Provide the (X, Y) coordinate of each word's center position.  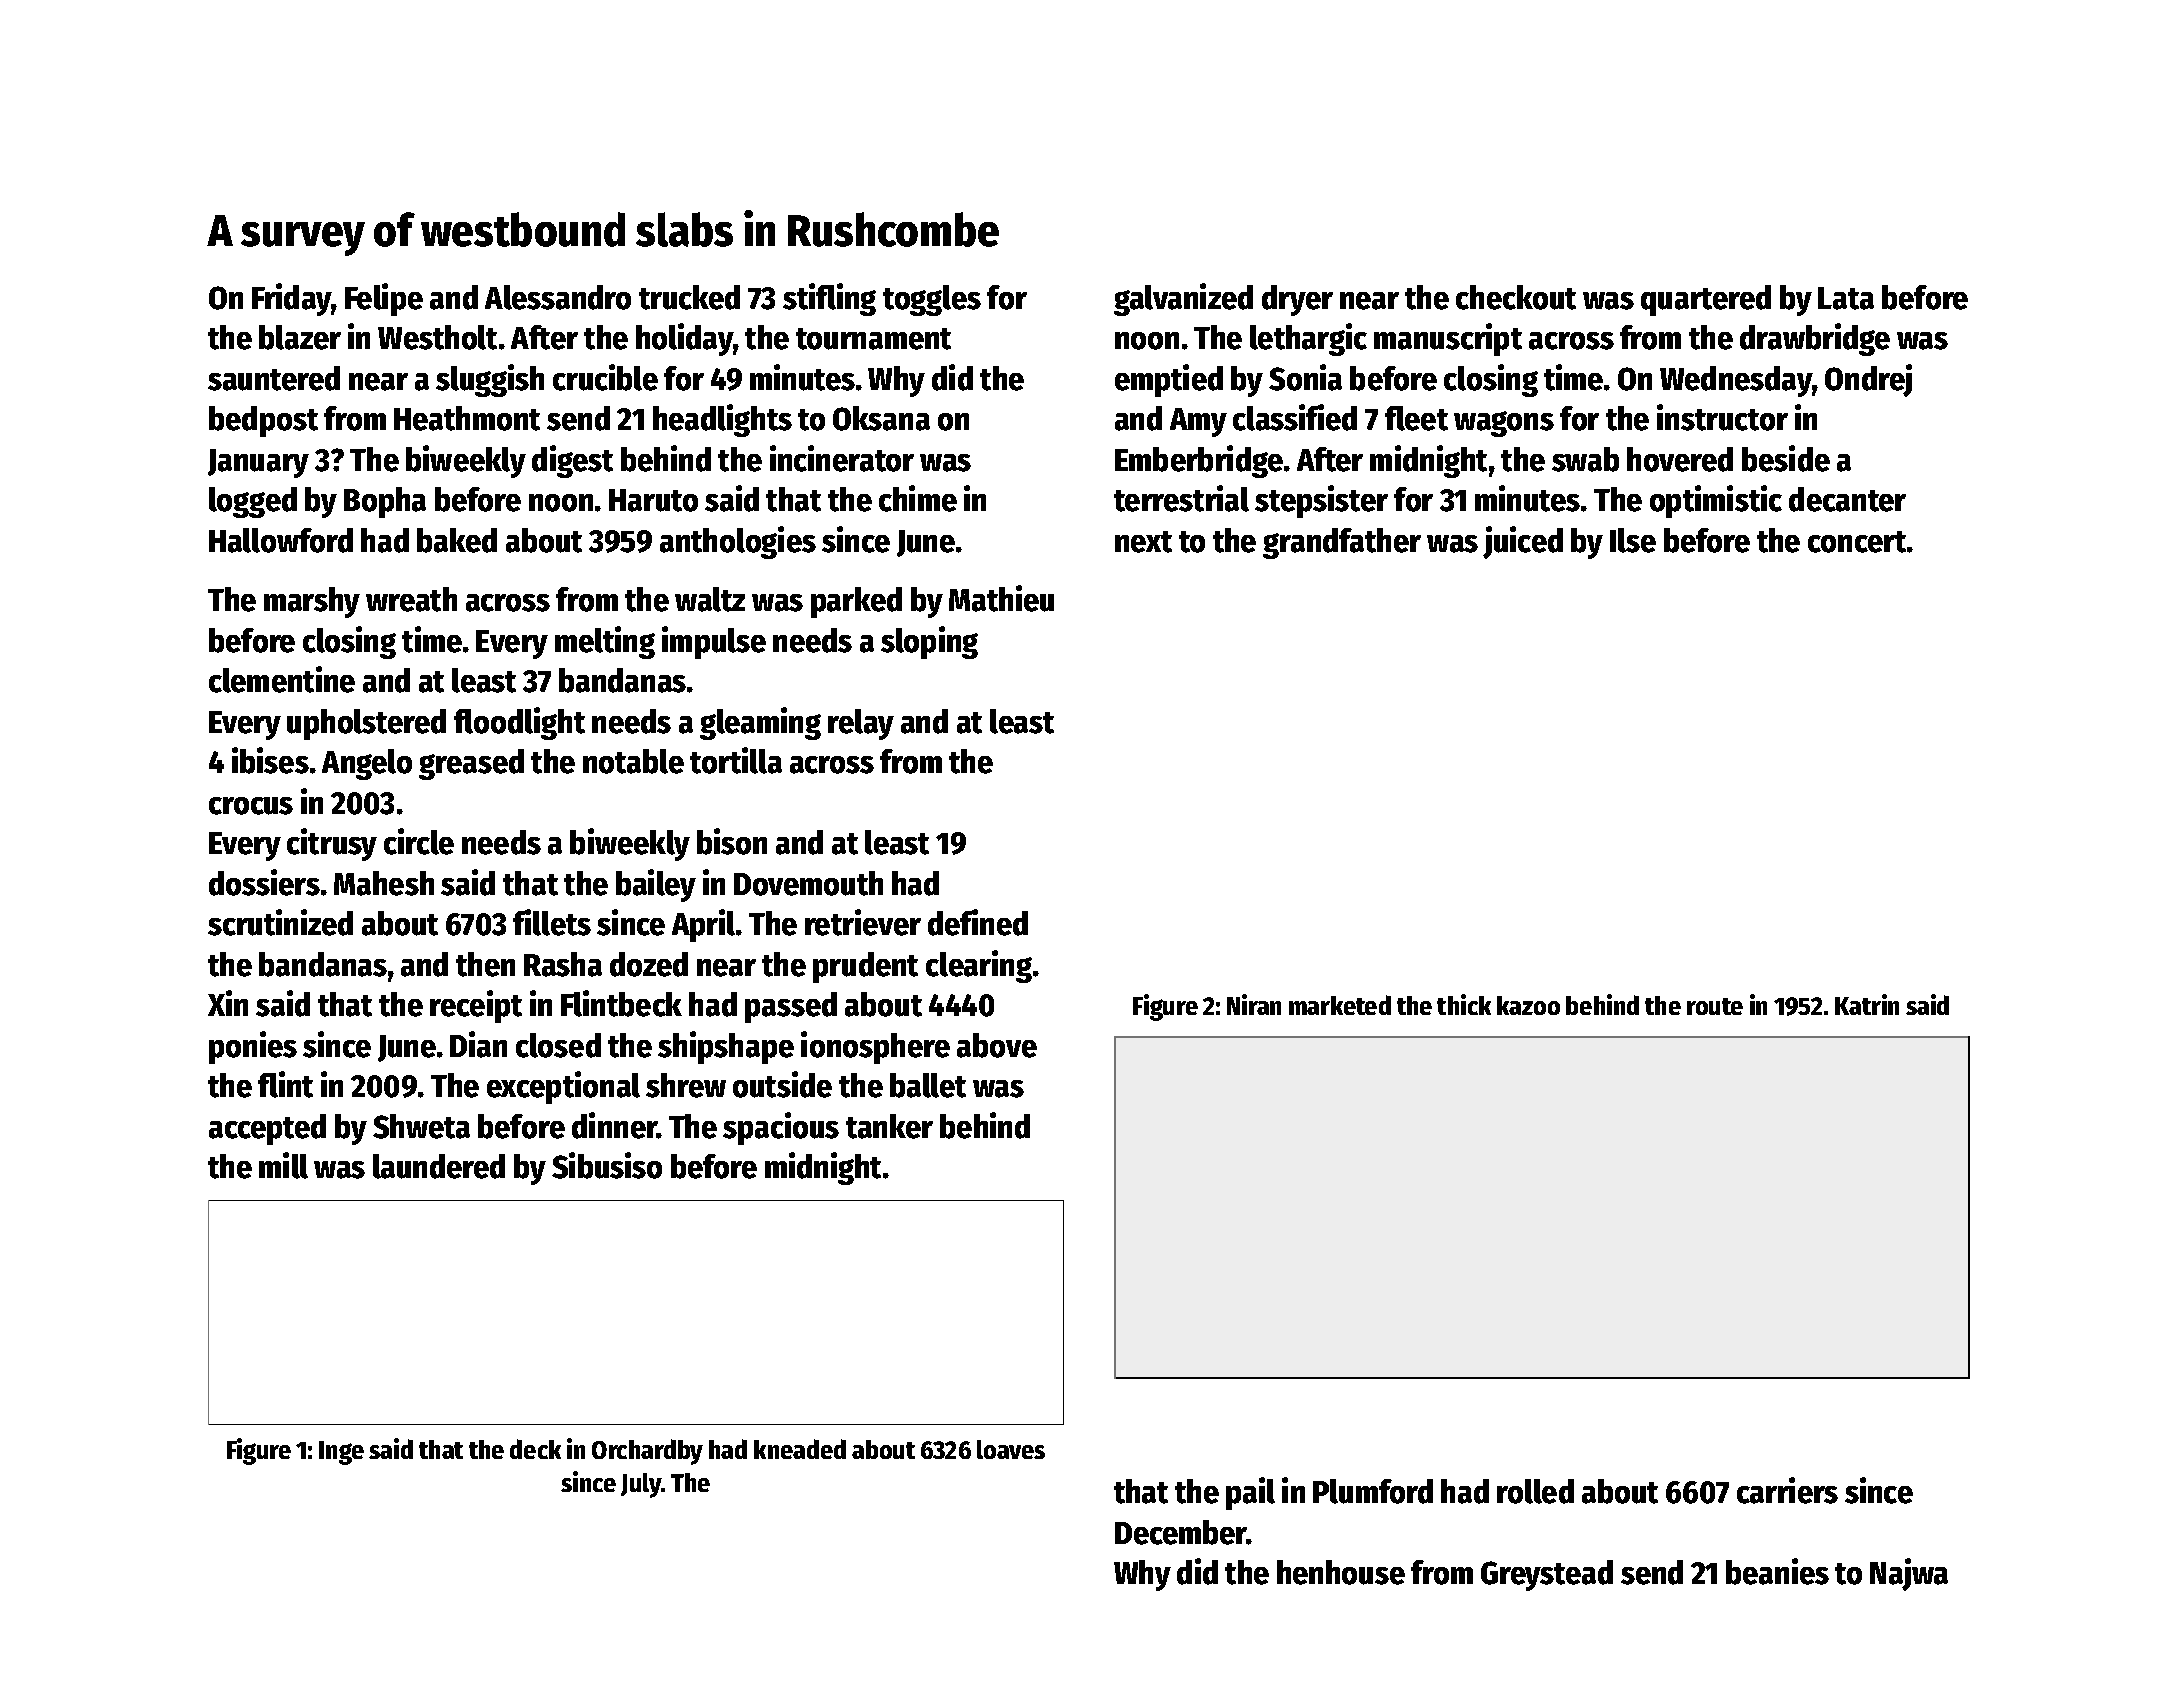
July (641, 1485)
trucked (689, 297)
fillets (552, 922)
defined (978, 922)
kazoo (1528, 1005)
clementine (282, 679)
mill (283, 1165)
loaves (1011, 1449)
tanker (889, 1126)
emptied (1169, 380)
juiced (1523, 542)
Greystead (1547, 1575)
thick (1464, 1004)
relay (861, 724)
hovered (1680, 459)
